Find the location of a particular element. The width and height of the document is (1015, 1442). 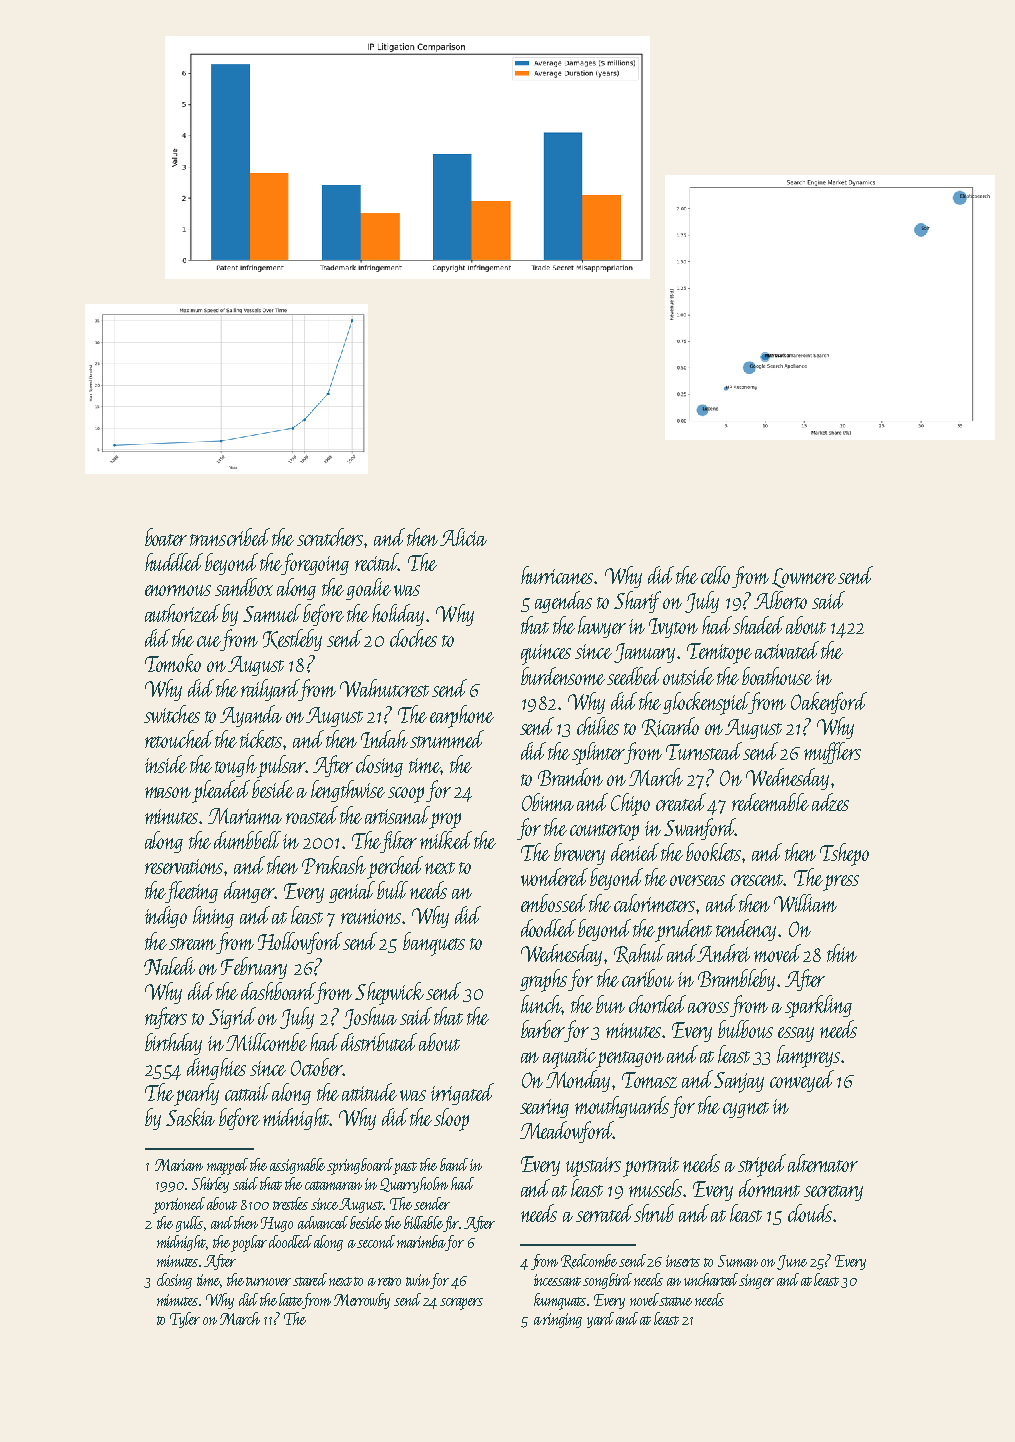

adzes is located at coordinates (830, 802).
